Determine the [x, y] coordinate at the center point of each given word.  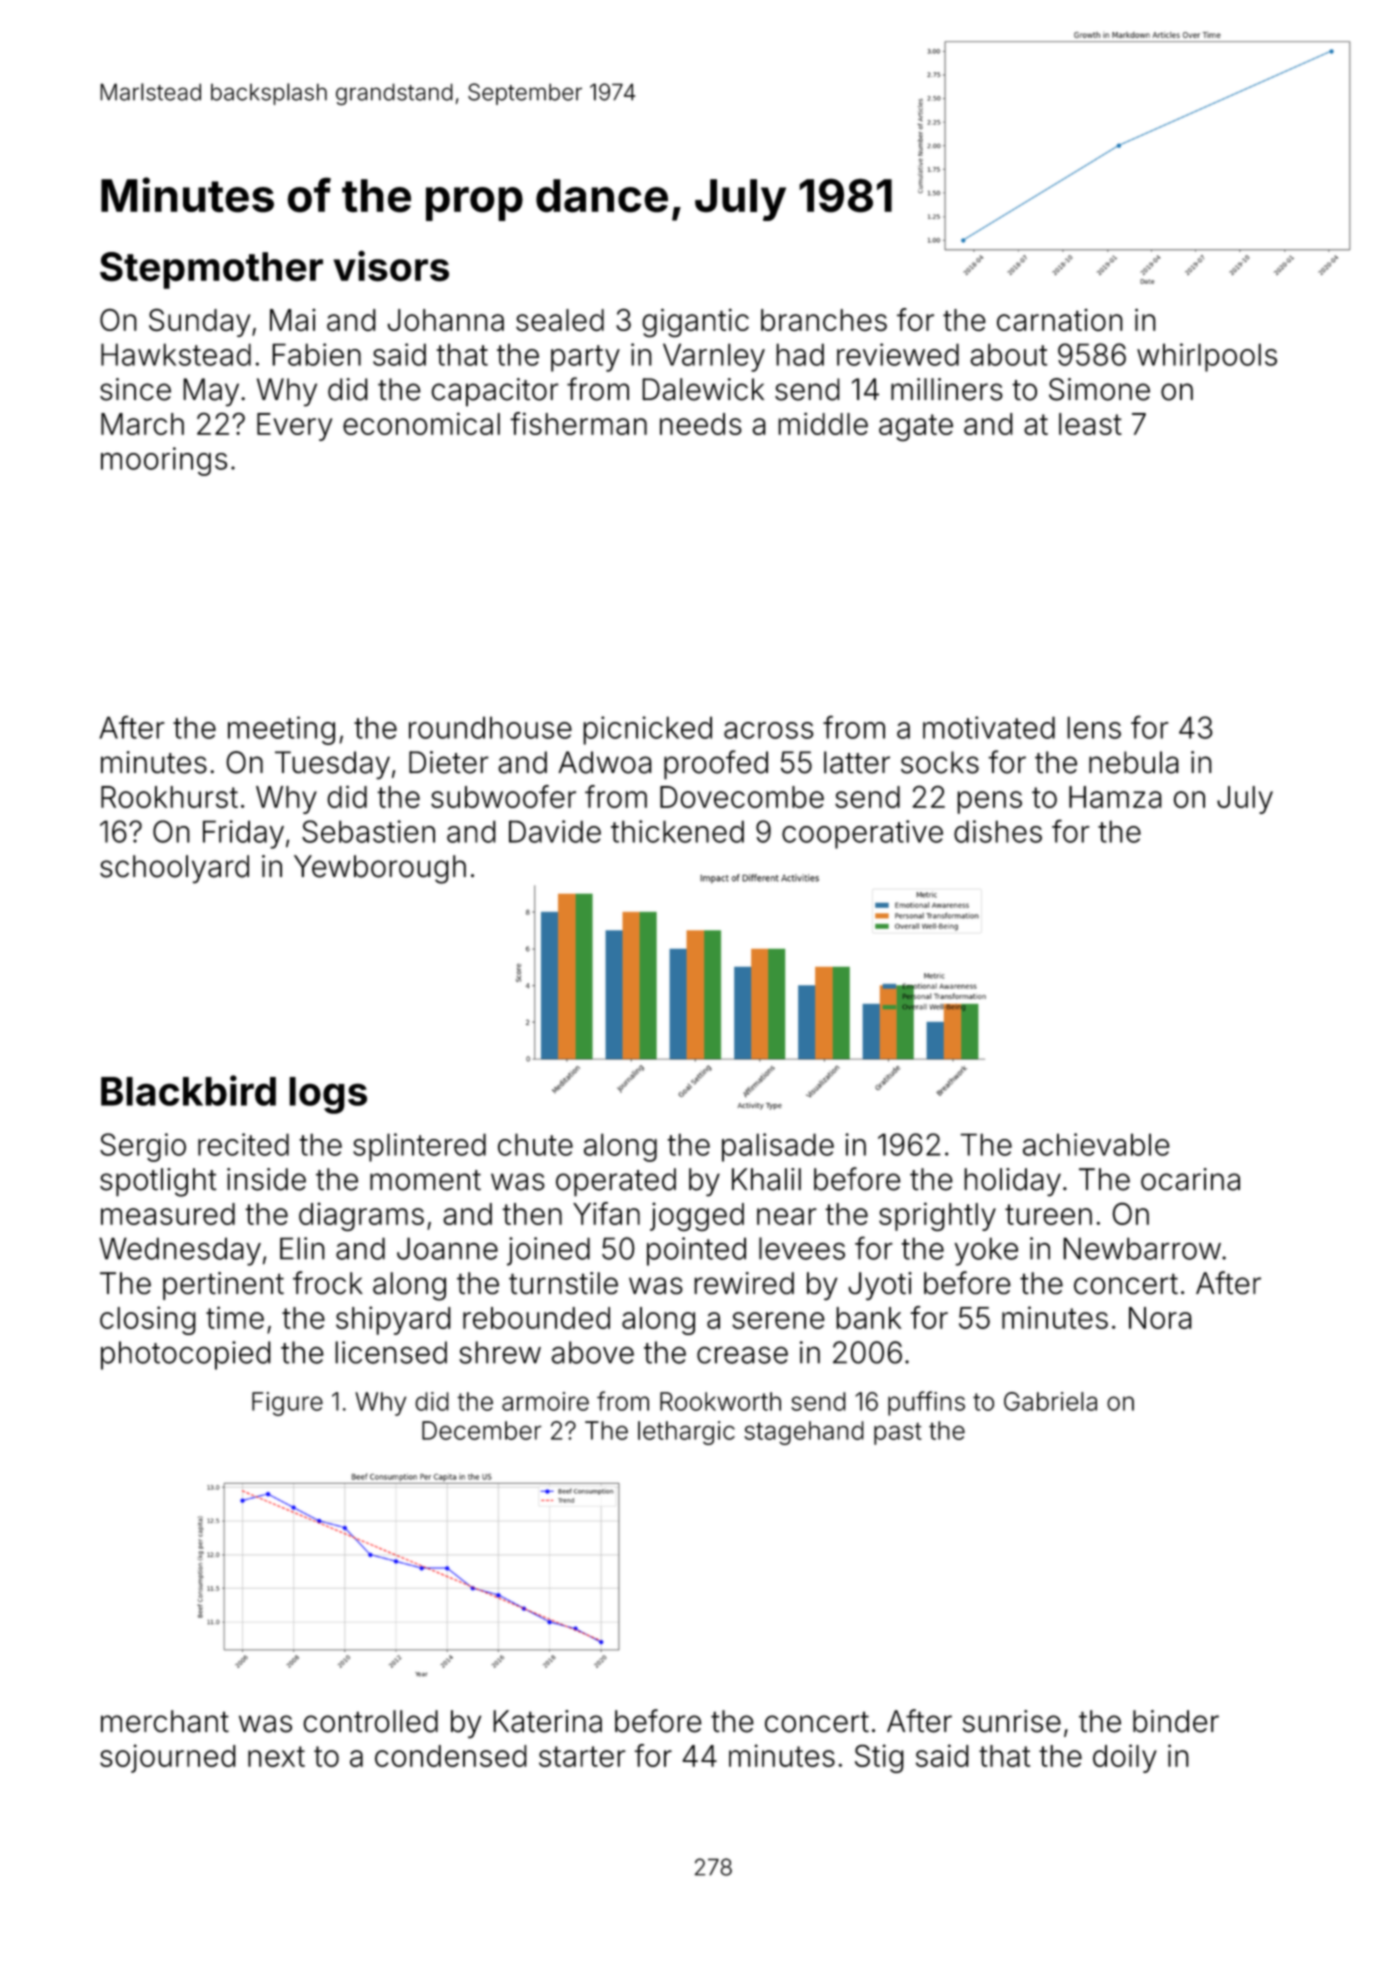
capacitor [495, 392]
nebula [1134, 762]
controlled [370, 1721]
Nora [1160, 1318]
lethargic [686, 1433]
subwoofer [503, 796]
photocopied [186, 1355]
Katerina [547, 1721]
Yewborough [380, 869]
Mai [292, 320]
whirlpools [1207, 357]
